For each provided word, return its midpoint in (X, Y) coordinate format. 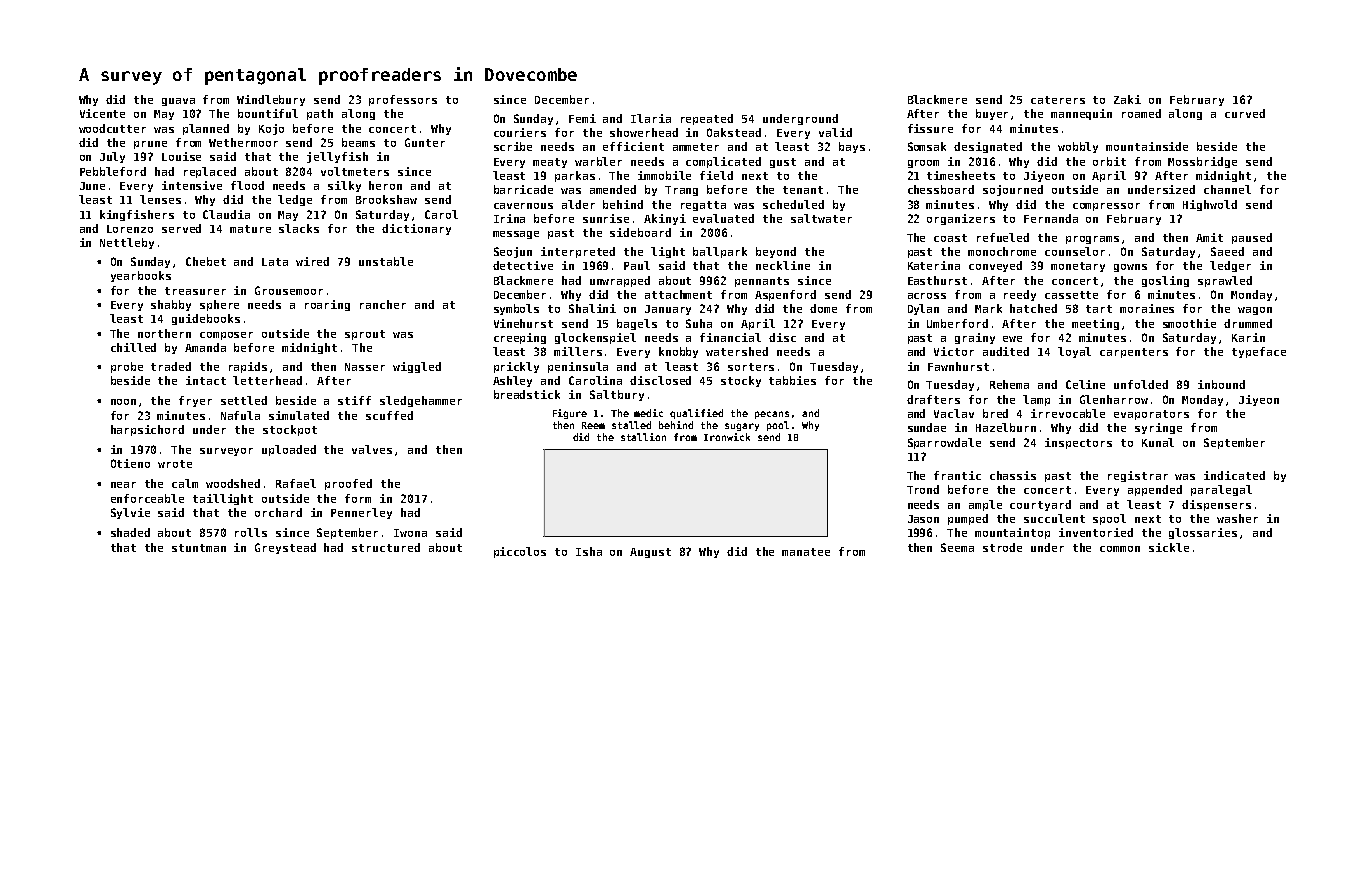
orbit (1109, 161)
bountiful (268, 113)
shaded (130, 532)
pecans (772, 415)
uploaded (289, 450)
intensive (192, 185)
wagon (1255, 311)
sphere (219, 305)
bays (852, 147)
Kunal (1158, 442)
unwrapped (620, 281)
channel (1227, 189)
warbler (598, 161)
